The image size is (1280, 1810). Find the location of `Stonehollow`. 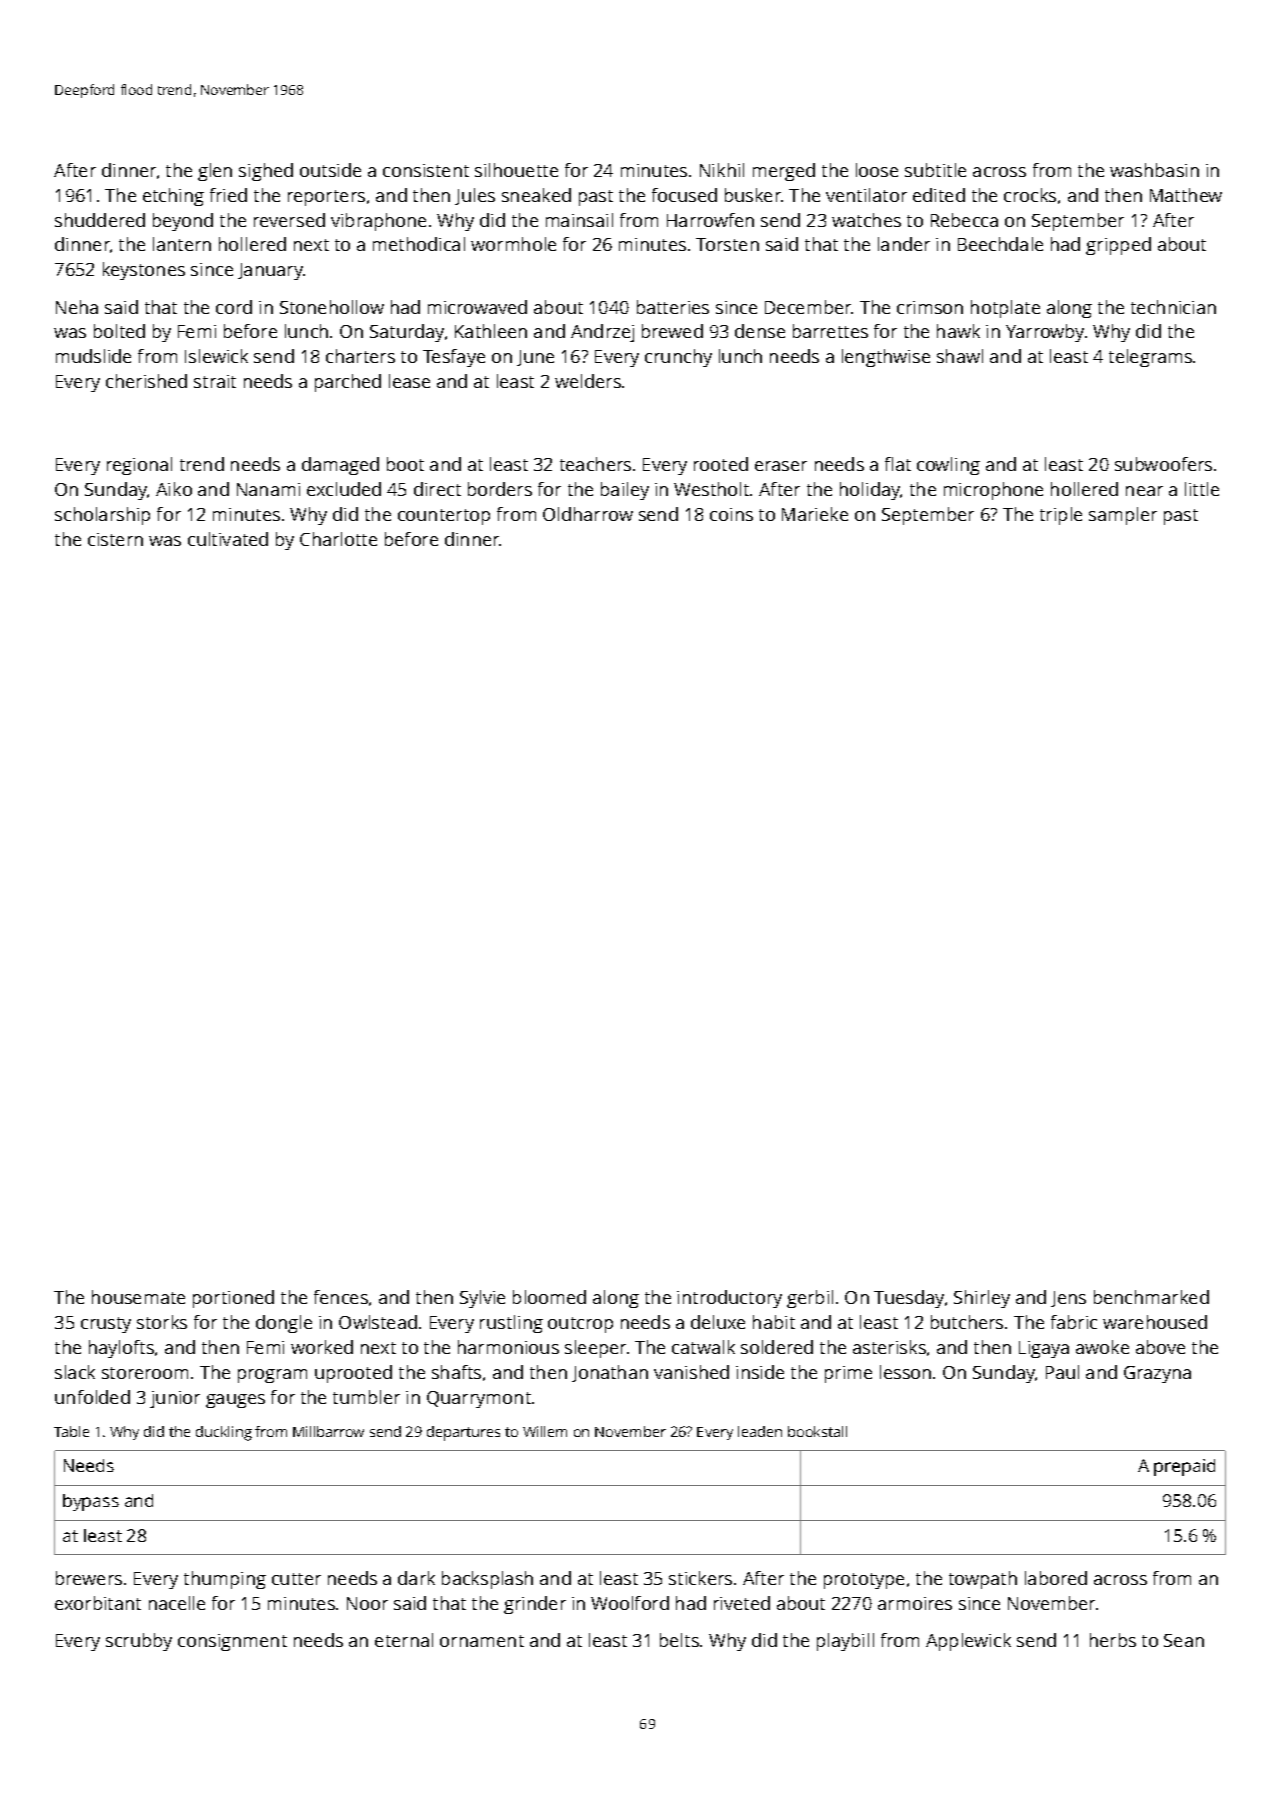

Stonehollow is located at coordinates (332, 307).
